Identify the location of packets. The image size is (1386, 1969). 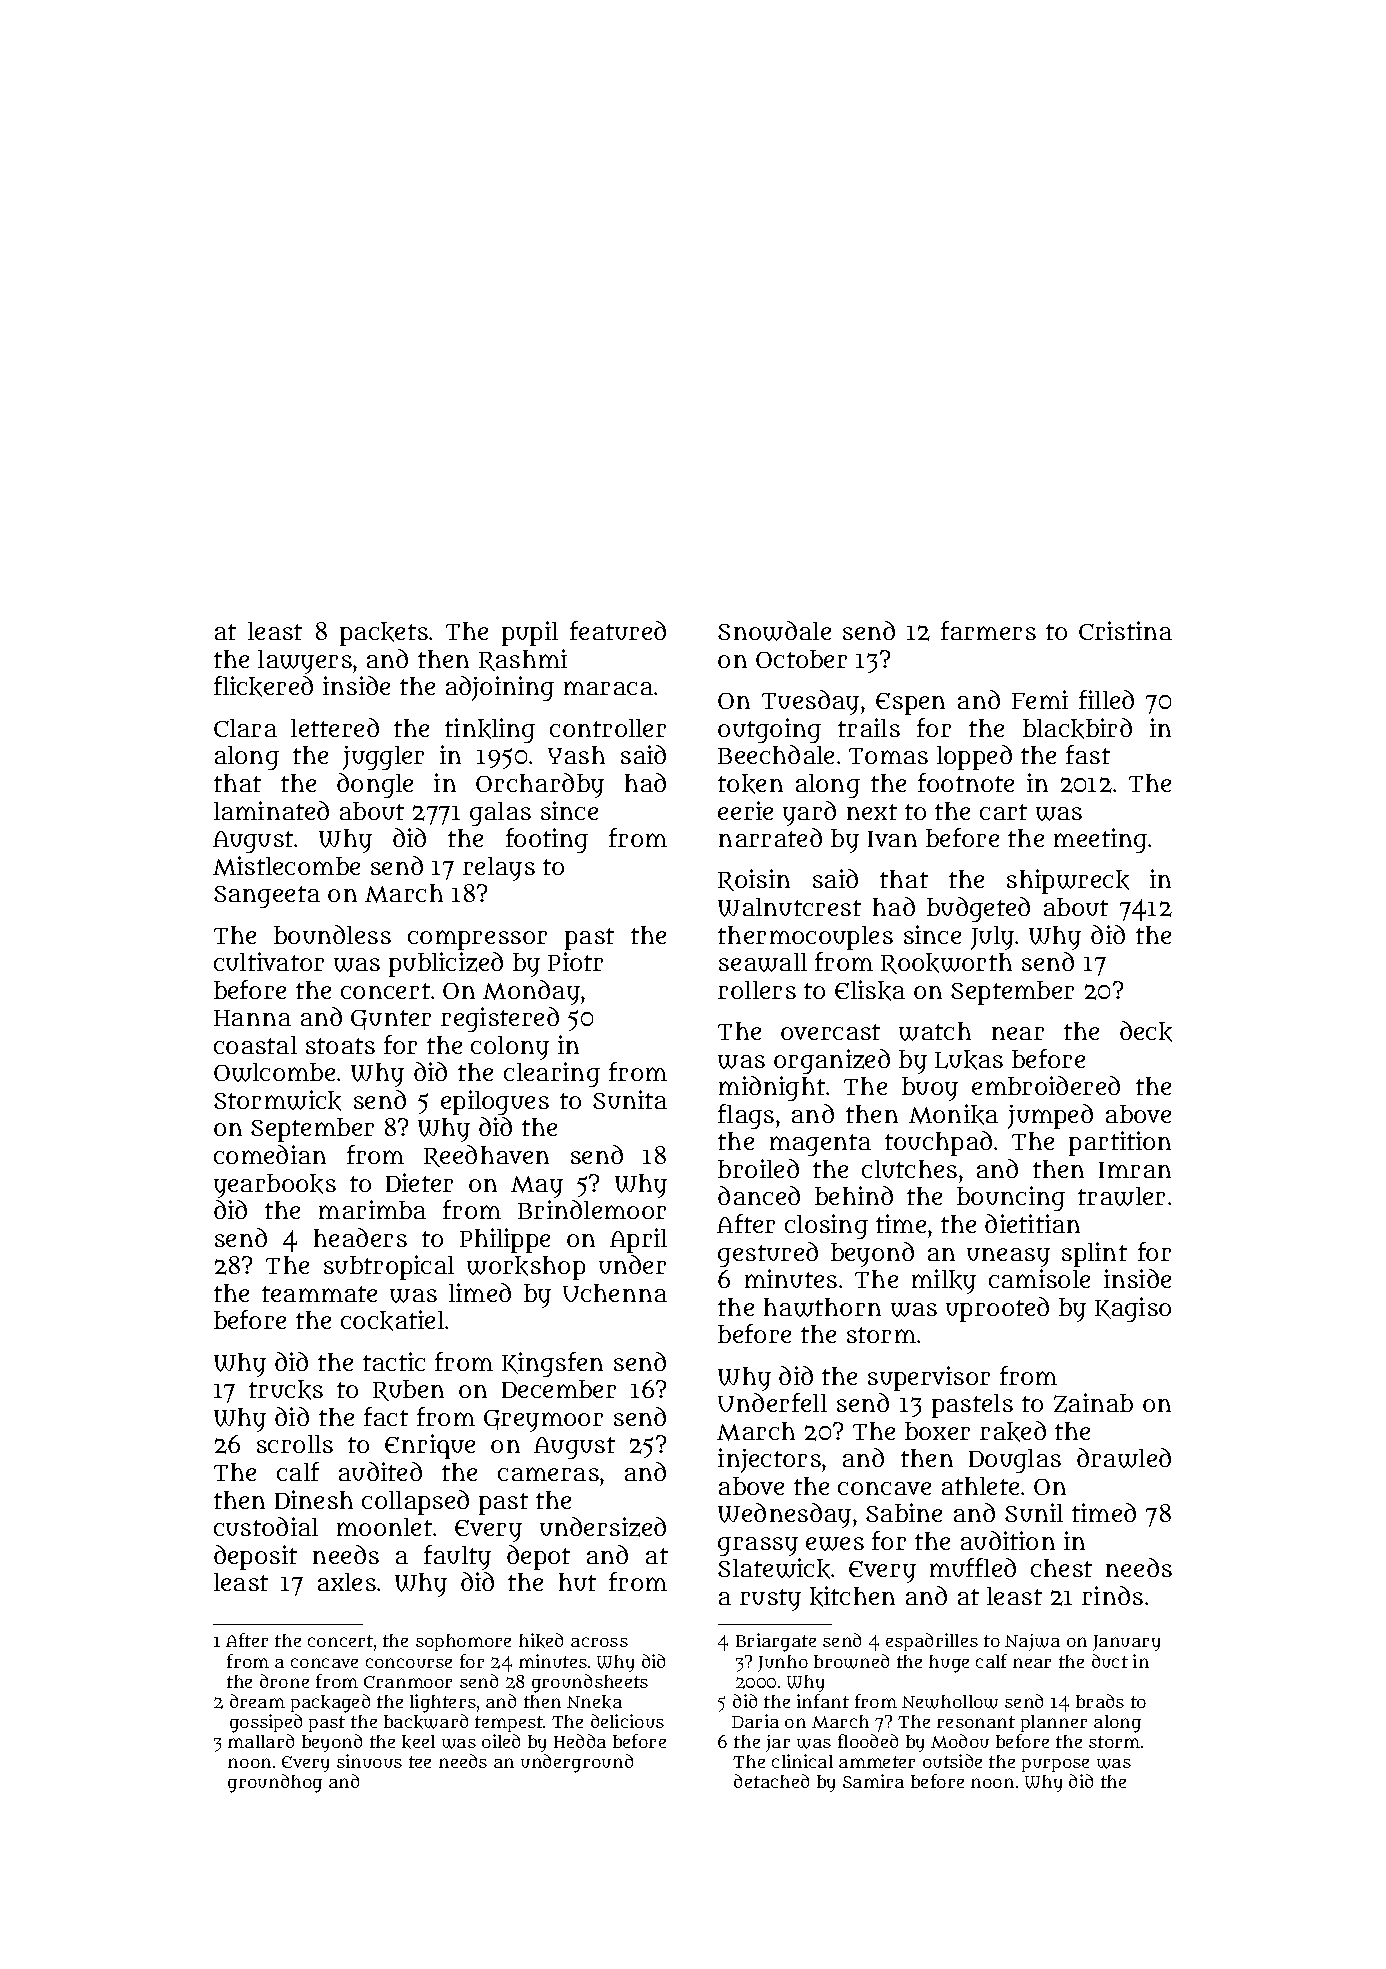
(384, 634).
